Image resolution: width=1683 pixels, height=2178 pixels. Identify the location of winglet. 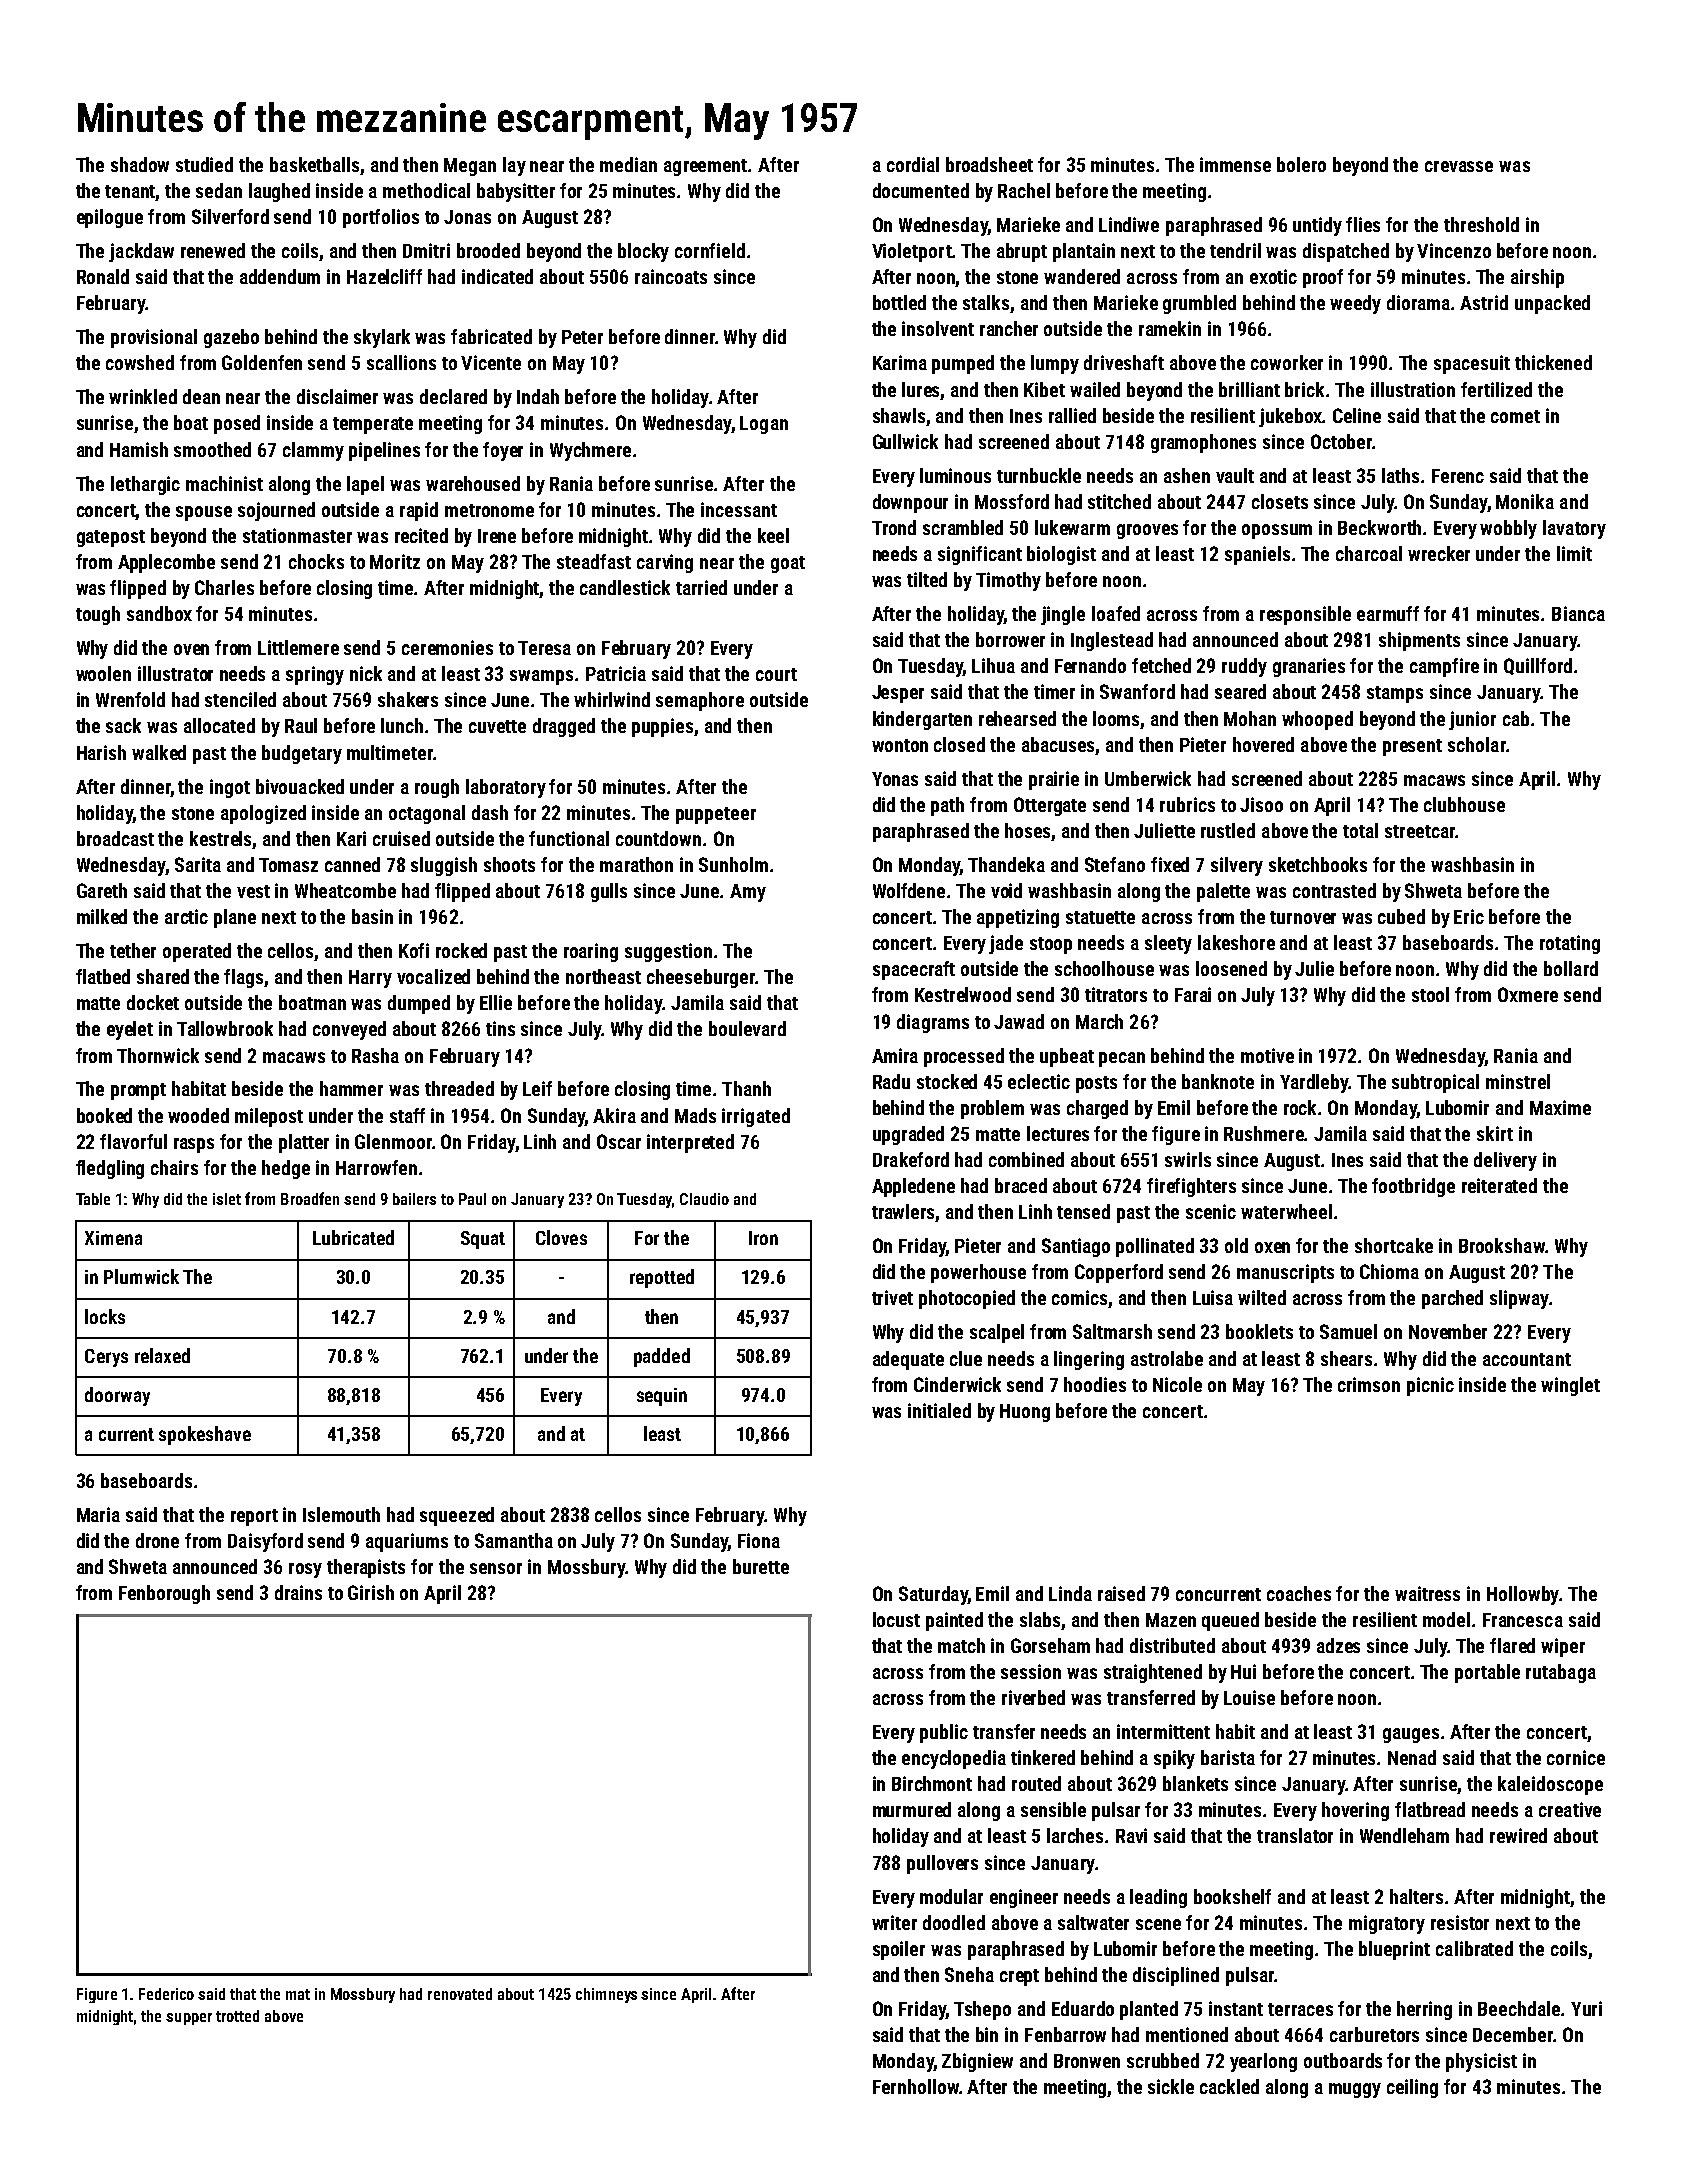
(1570, 1386).
